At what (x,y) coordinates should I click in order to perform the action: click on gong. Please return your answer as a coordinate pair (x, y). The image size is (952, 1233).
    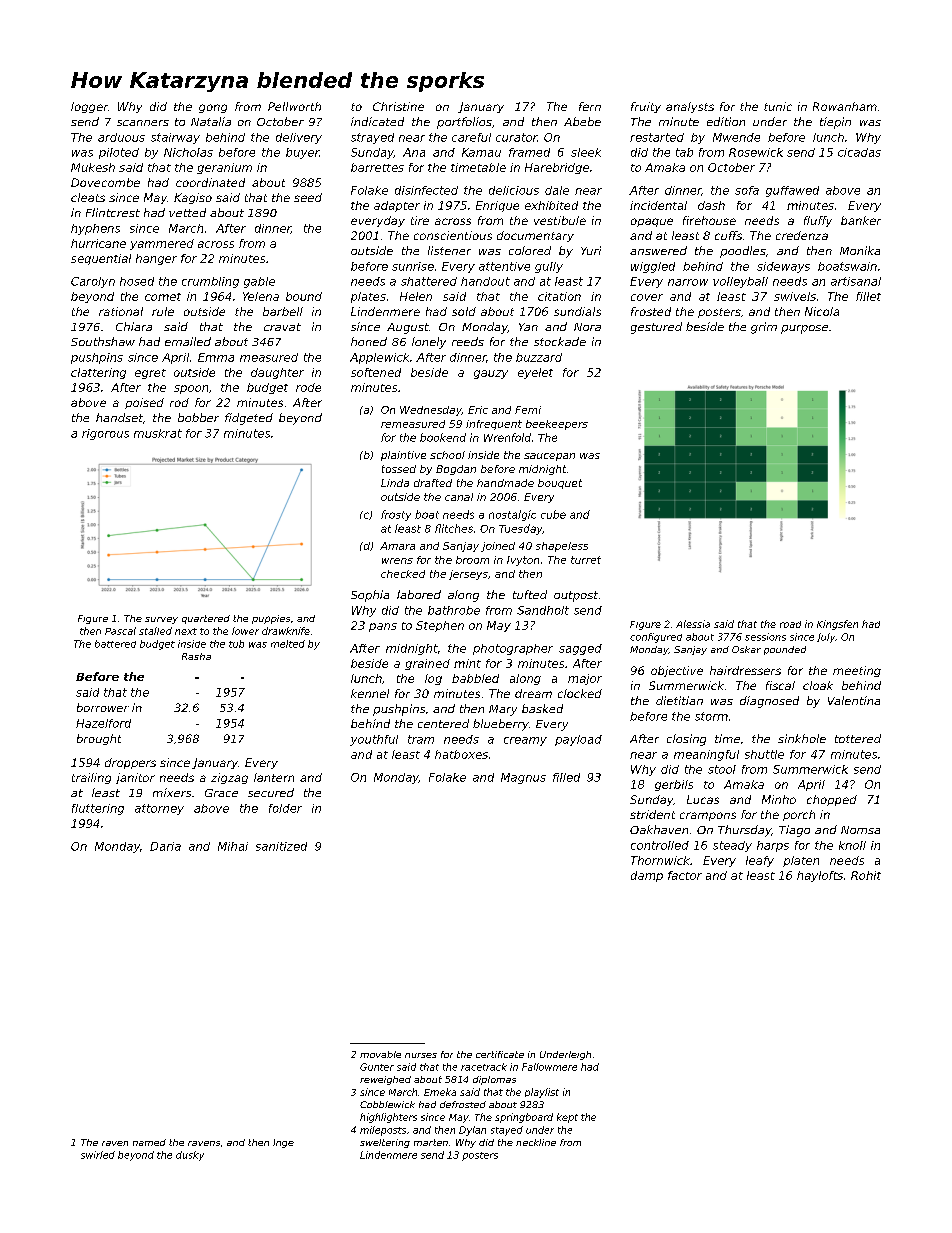
    Looking at the image, I should click on (213, 108).
